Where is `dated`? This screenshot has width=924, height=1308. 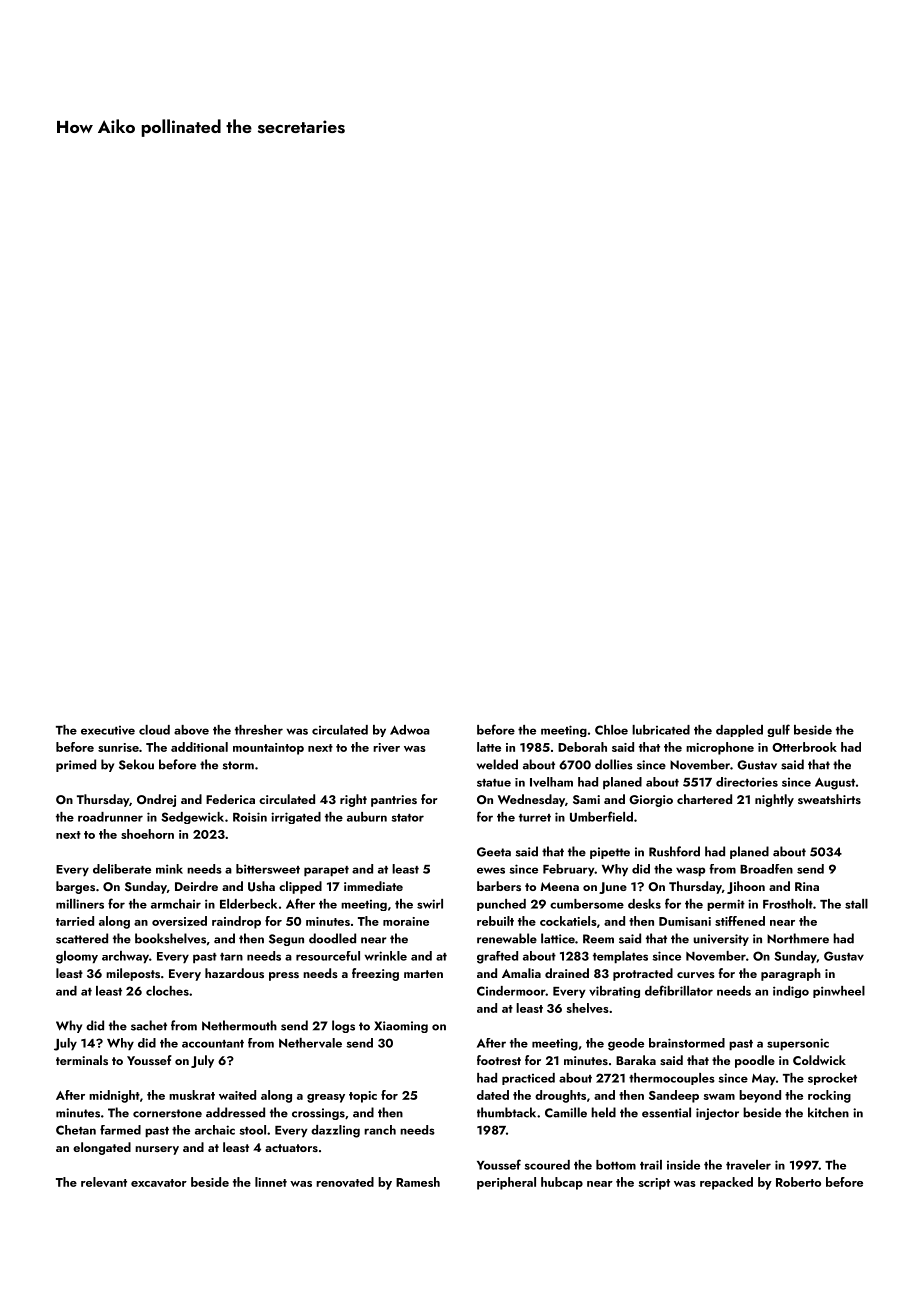 dated is located at coordinates (493, 1095).
